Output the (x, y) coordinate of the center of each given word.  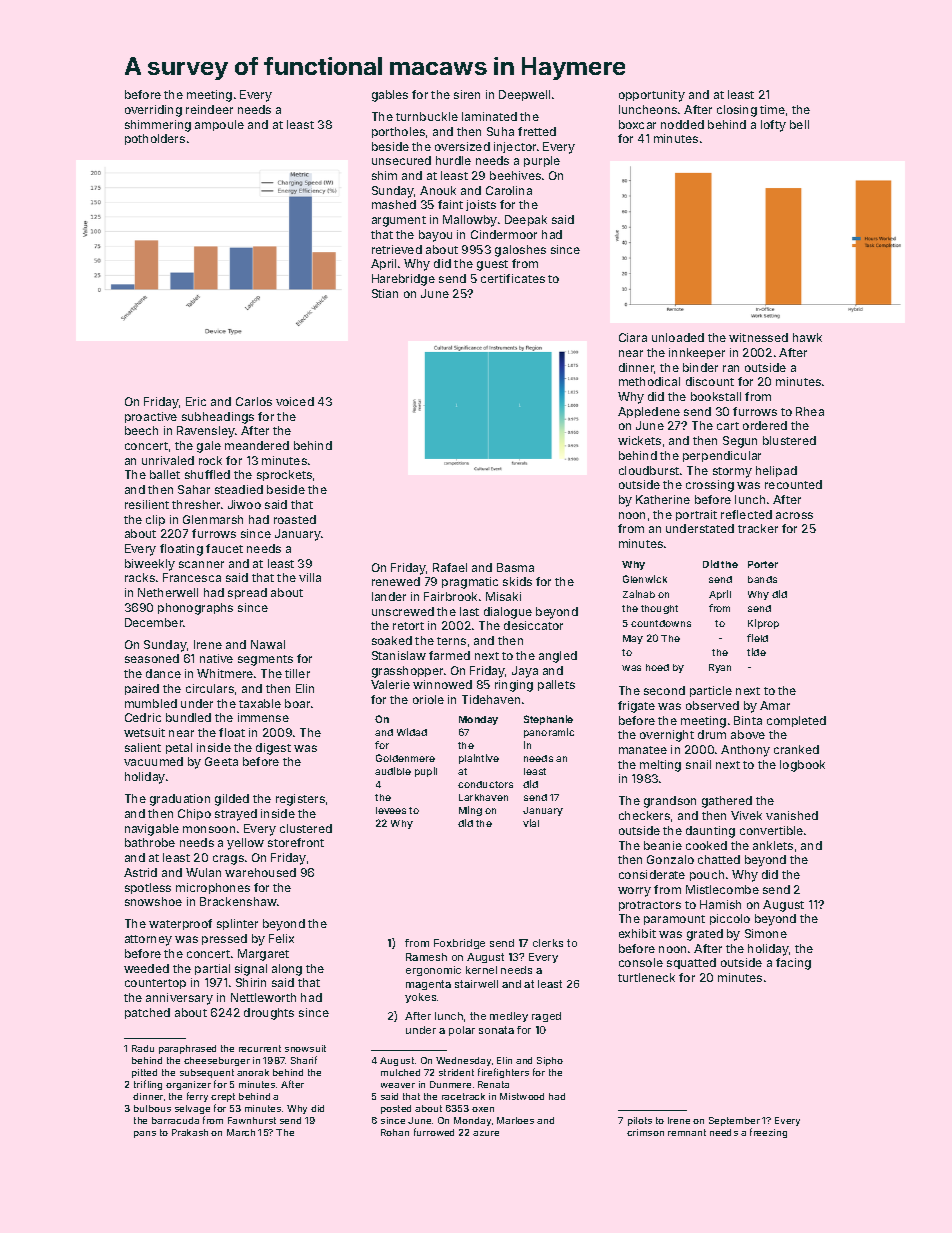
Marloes (515, 1120)
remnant (687, 1132)
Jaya (525, 672)
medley (509, 1017)
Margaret (263, 955)
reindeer (209, 109)
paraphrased (187, 1049)
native (216, 658)
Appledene (649, 412)
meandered (257, 445)
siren (467, 94)
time (772, 109)
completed (796, 721)
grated (705, 935)
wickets (639, 440)
